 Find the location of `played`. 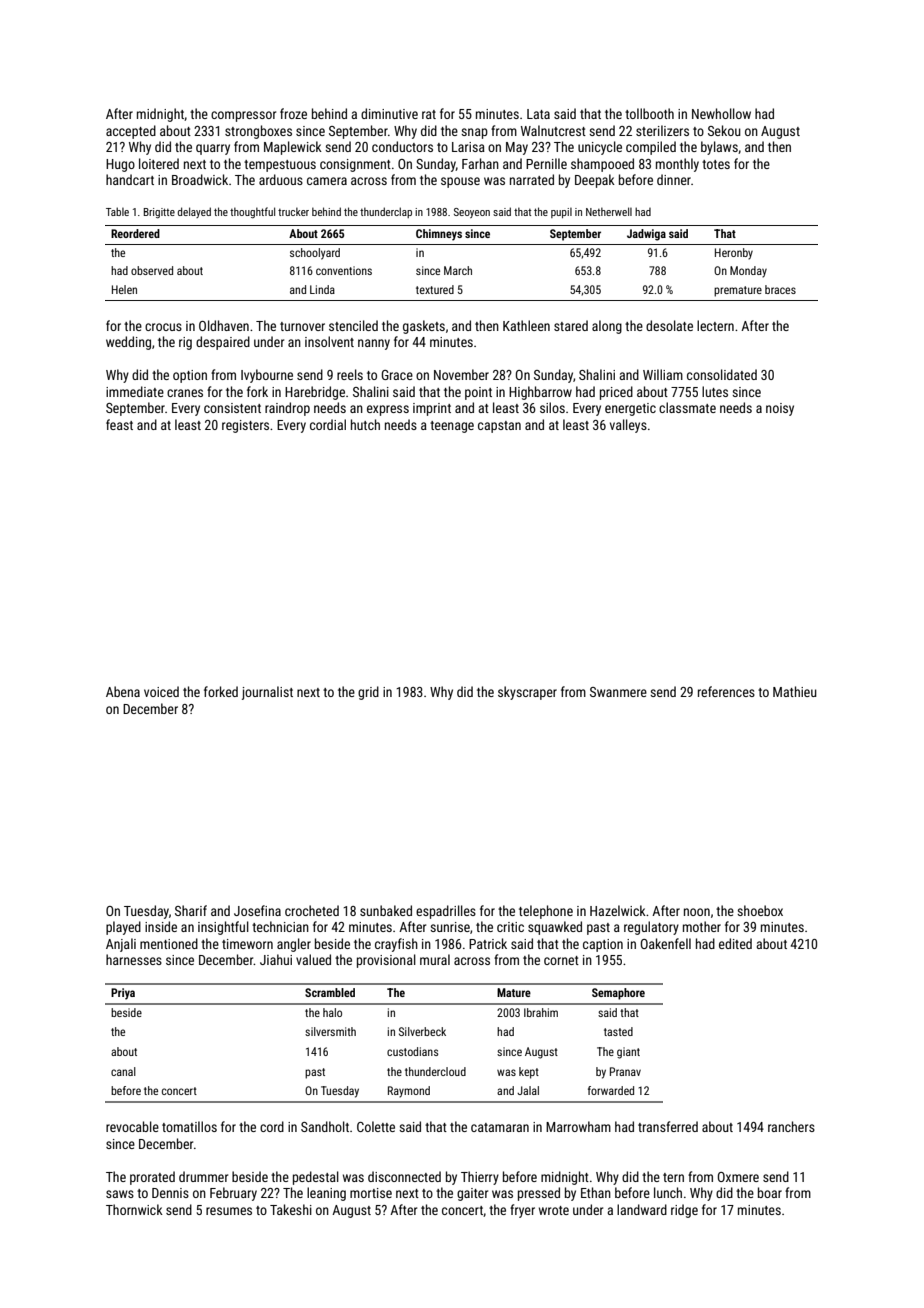

played is located at coordinates (123, 928).
